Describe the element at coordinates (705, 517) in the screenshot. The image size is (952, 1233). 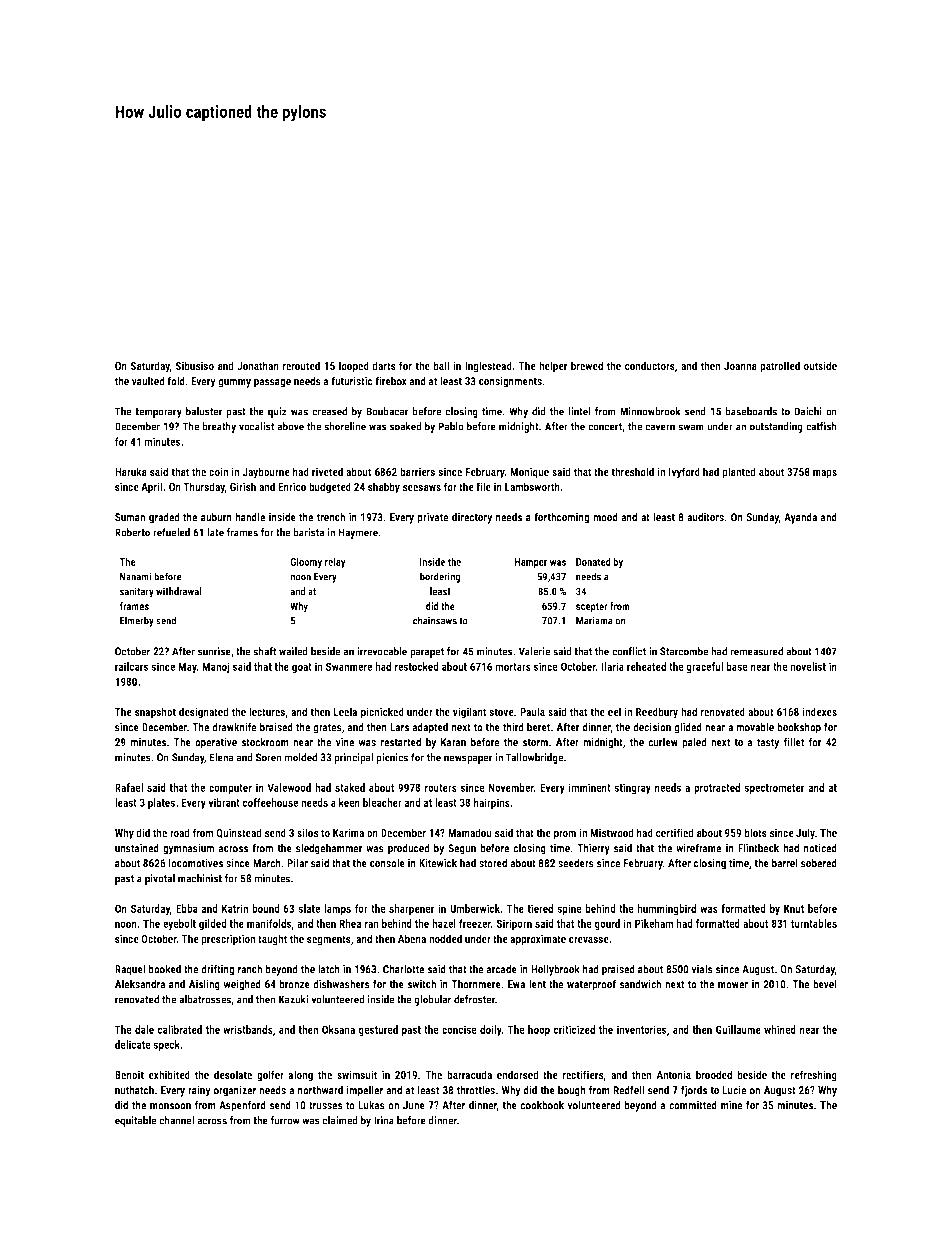
I see `auditors` at that location.
